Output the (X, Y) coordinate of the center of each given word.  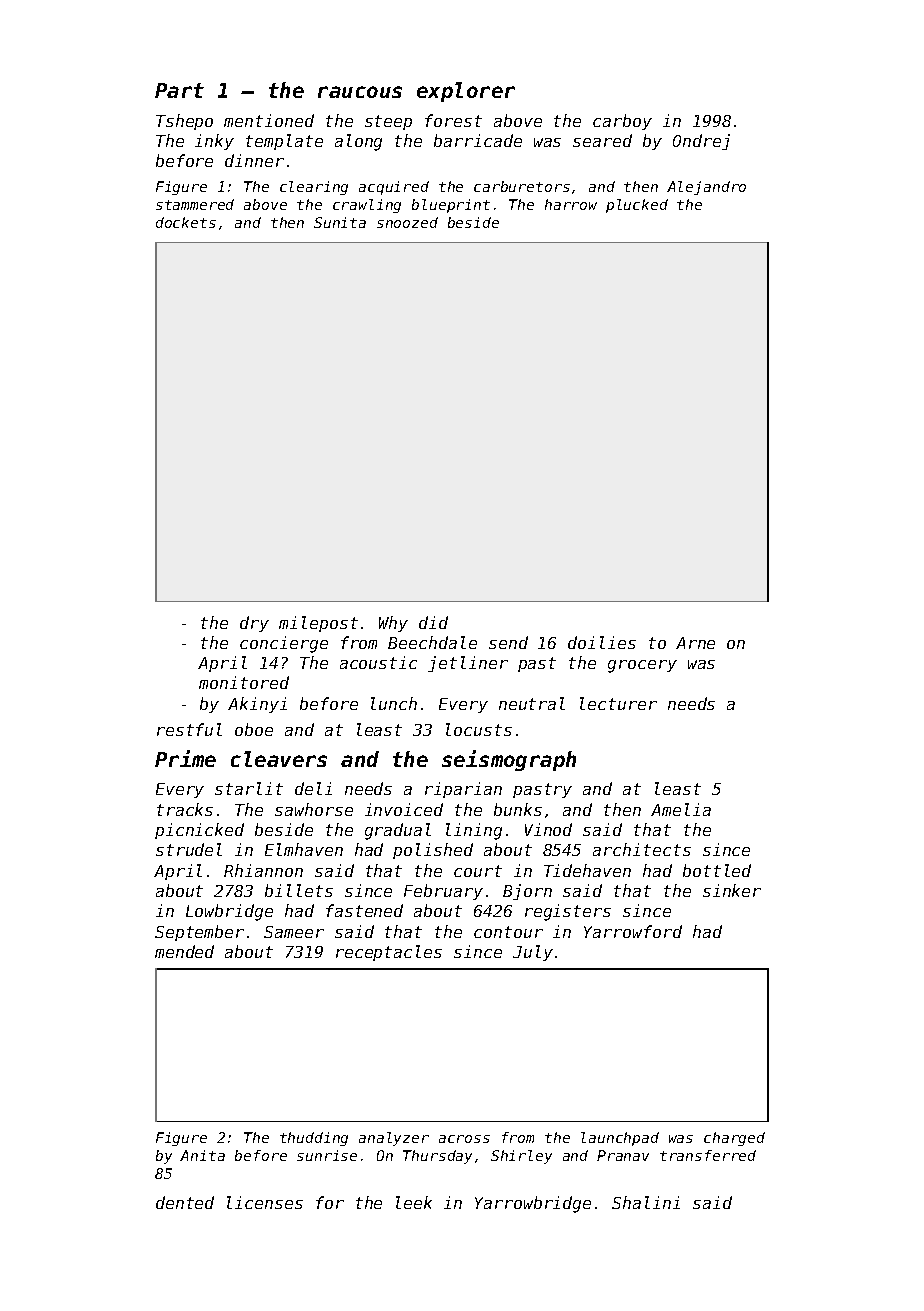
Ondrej (701, 142)
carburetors (522, 186)
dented (185, 1202)
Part (179, 90)
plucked (637, 206)
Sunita (340, 222)
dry (254, 624)
